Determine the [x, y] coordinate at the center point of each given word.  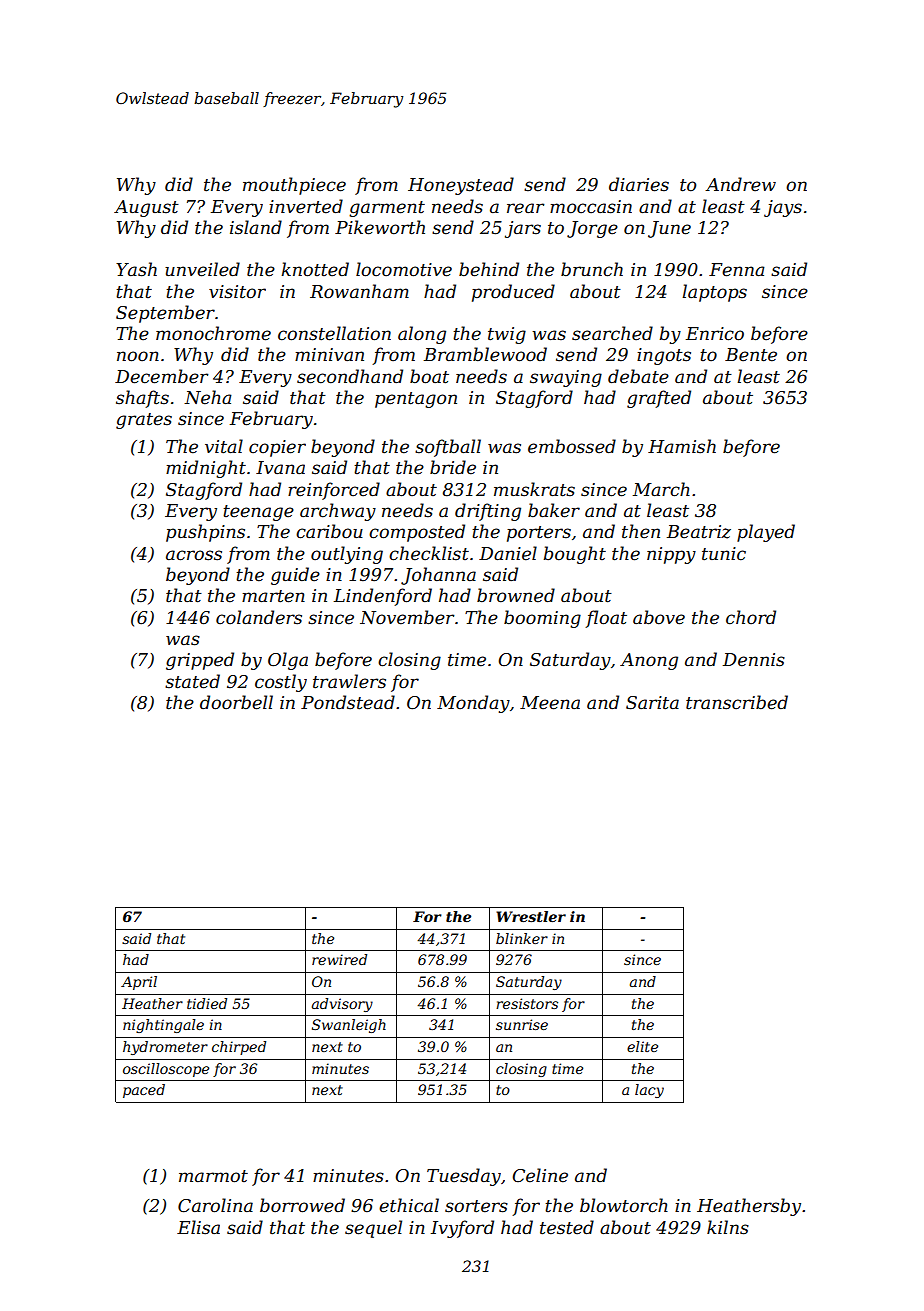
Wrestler [531, 916]
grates [144, 421]
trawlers [349, 681]
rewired [339, 959]
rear [526, 208]
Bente [751, 355]
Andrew [740, 184]
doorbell [236, 702]
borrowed [302, 1205]
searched [612, 333]
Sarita [652, 703]
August [146, 208]
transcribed [737, 702]
